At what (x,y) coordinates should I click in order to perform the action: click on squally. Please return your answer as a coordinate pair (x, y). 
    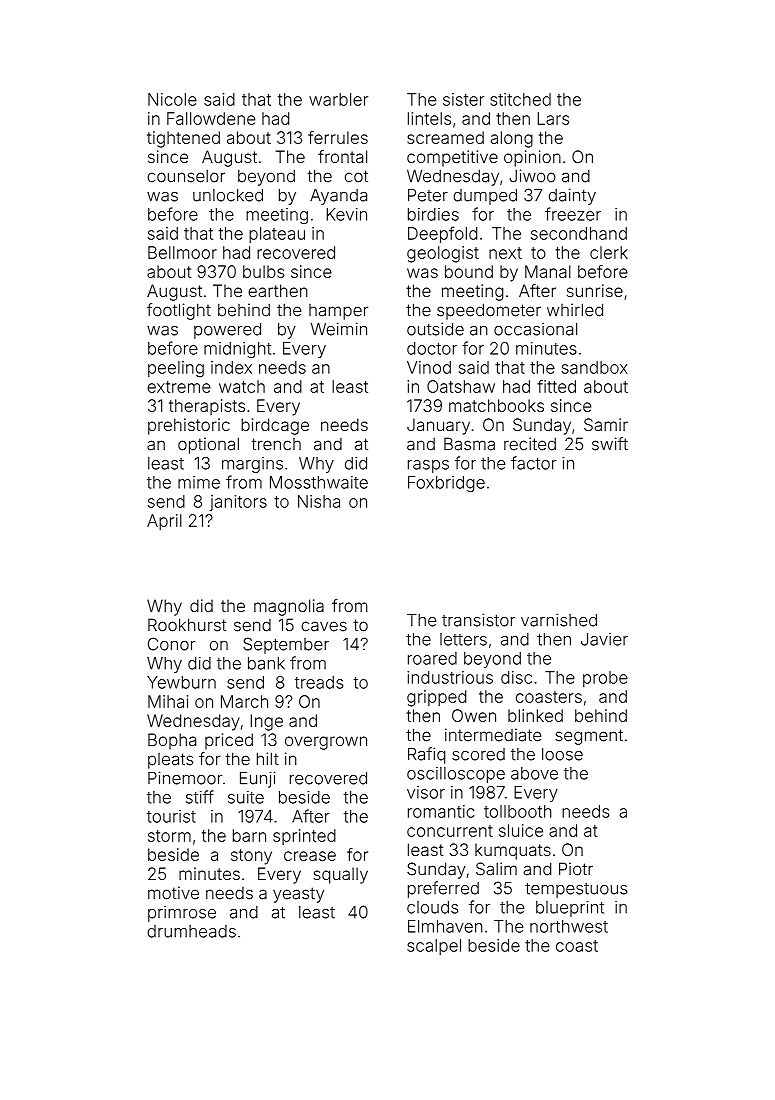
    Looking at the image, I should click on (340, 875).
